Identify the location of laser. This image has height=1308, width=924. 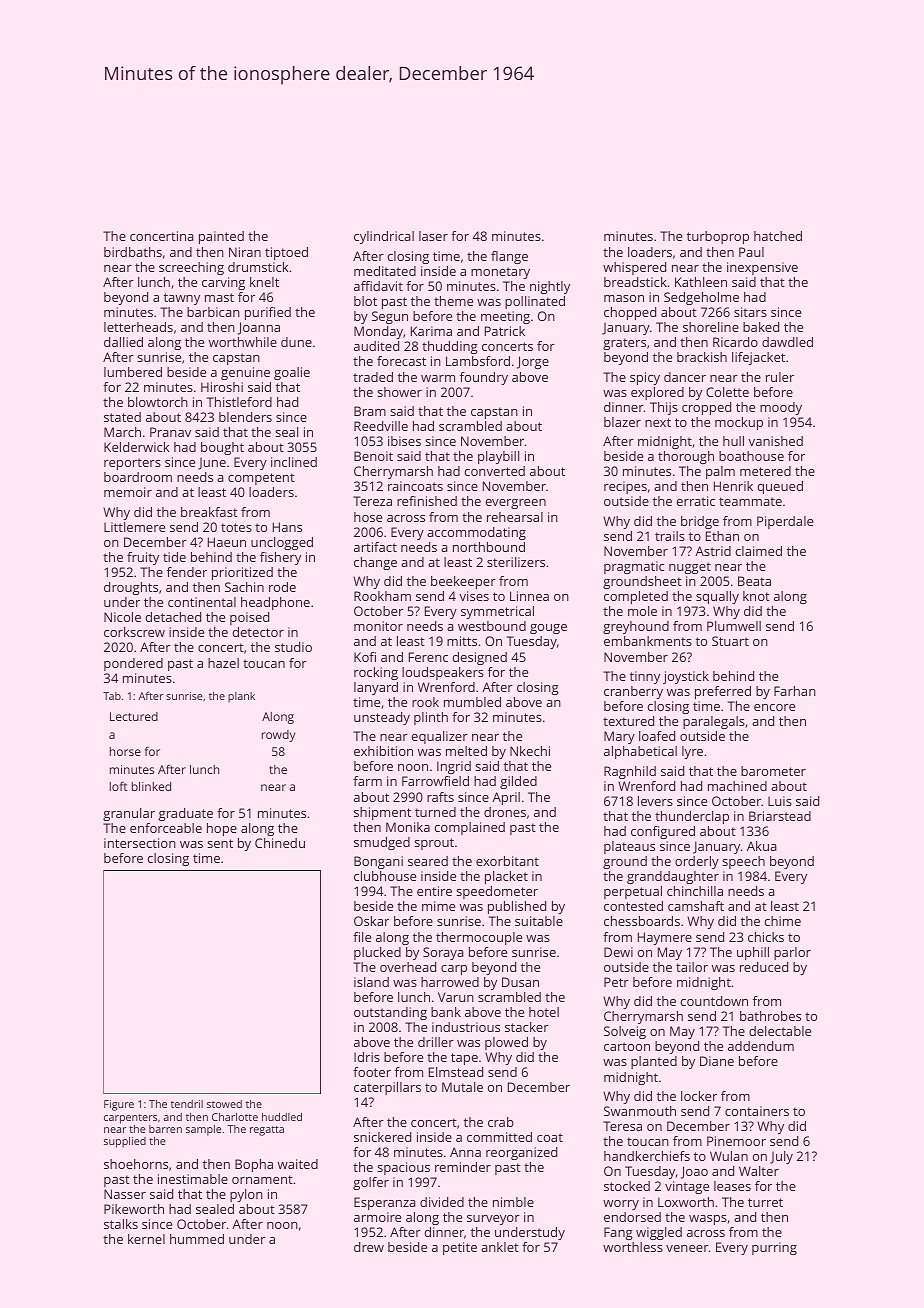
(433, 236).
